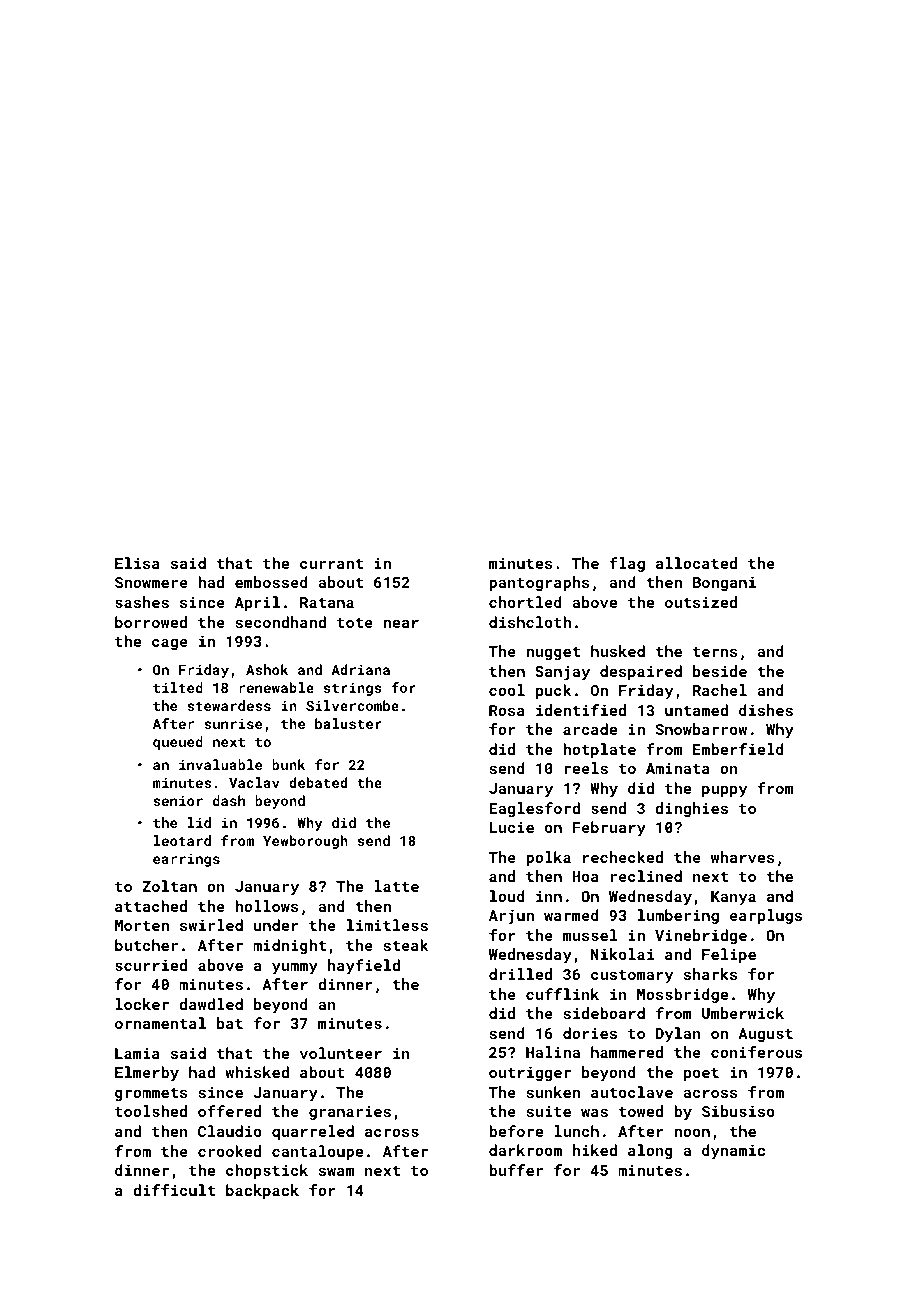 The height and width of the document is (1311, 924). I want to click on crooked, so click(229, 1151).
